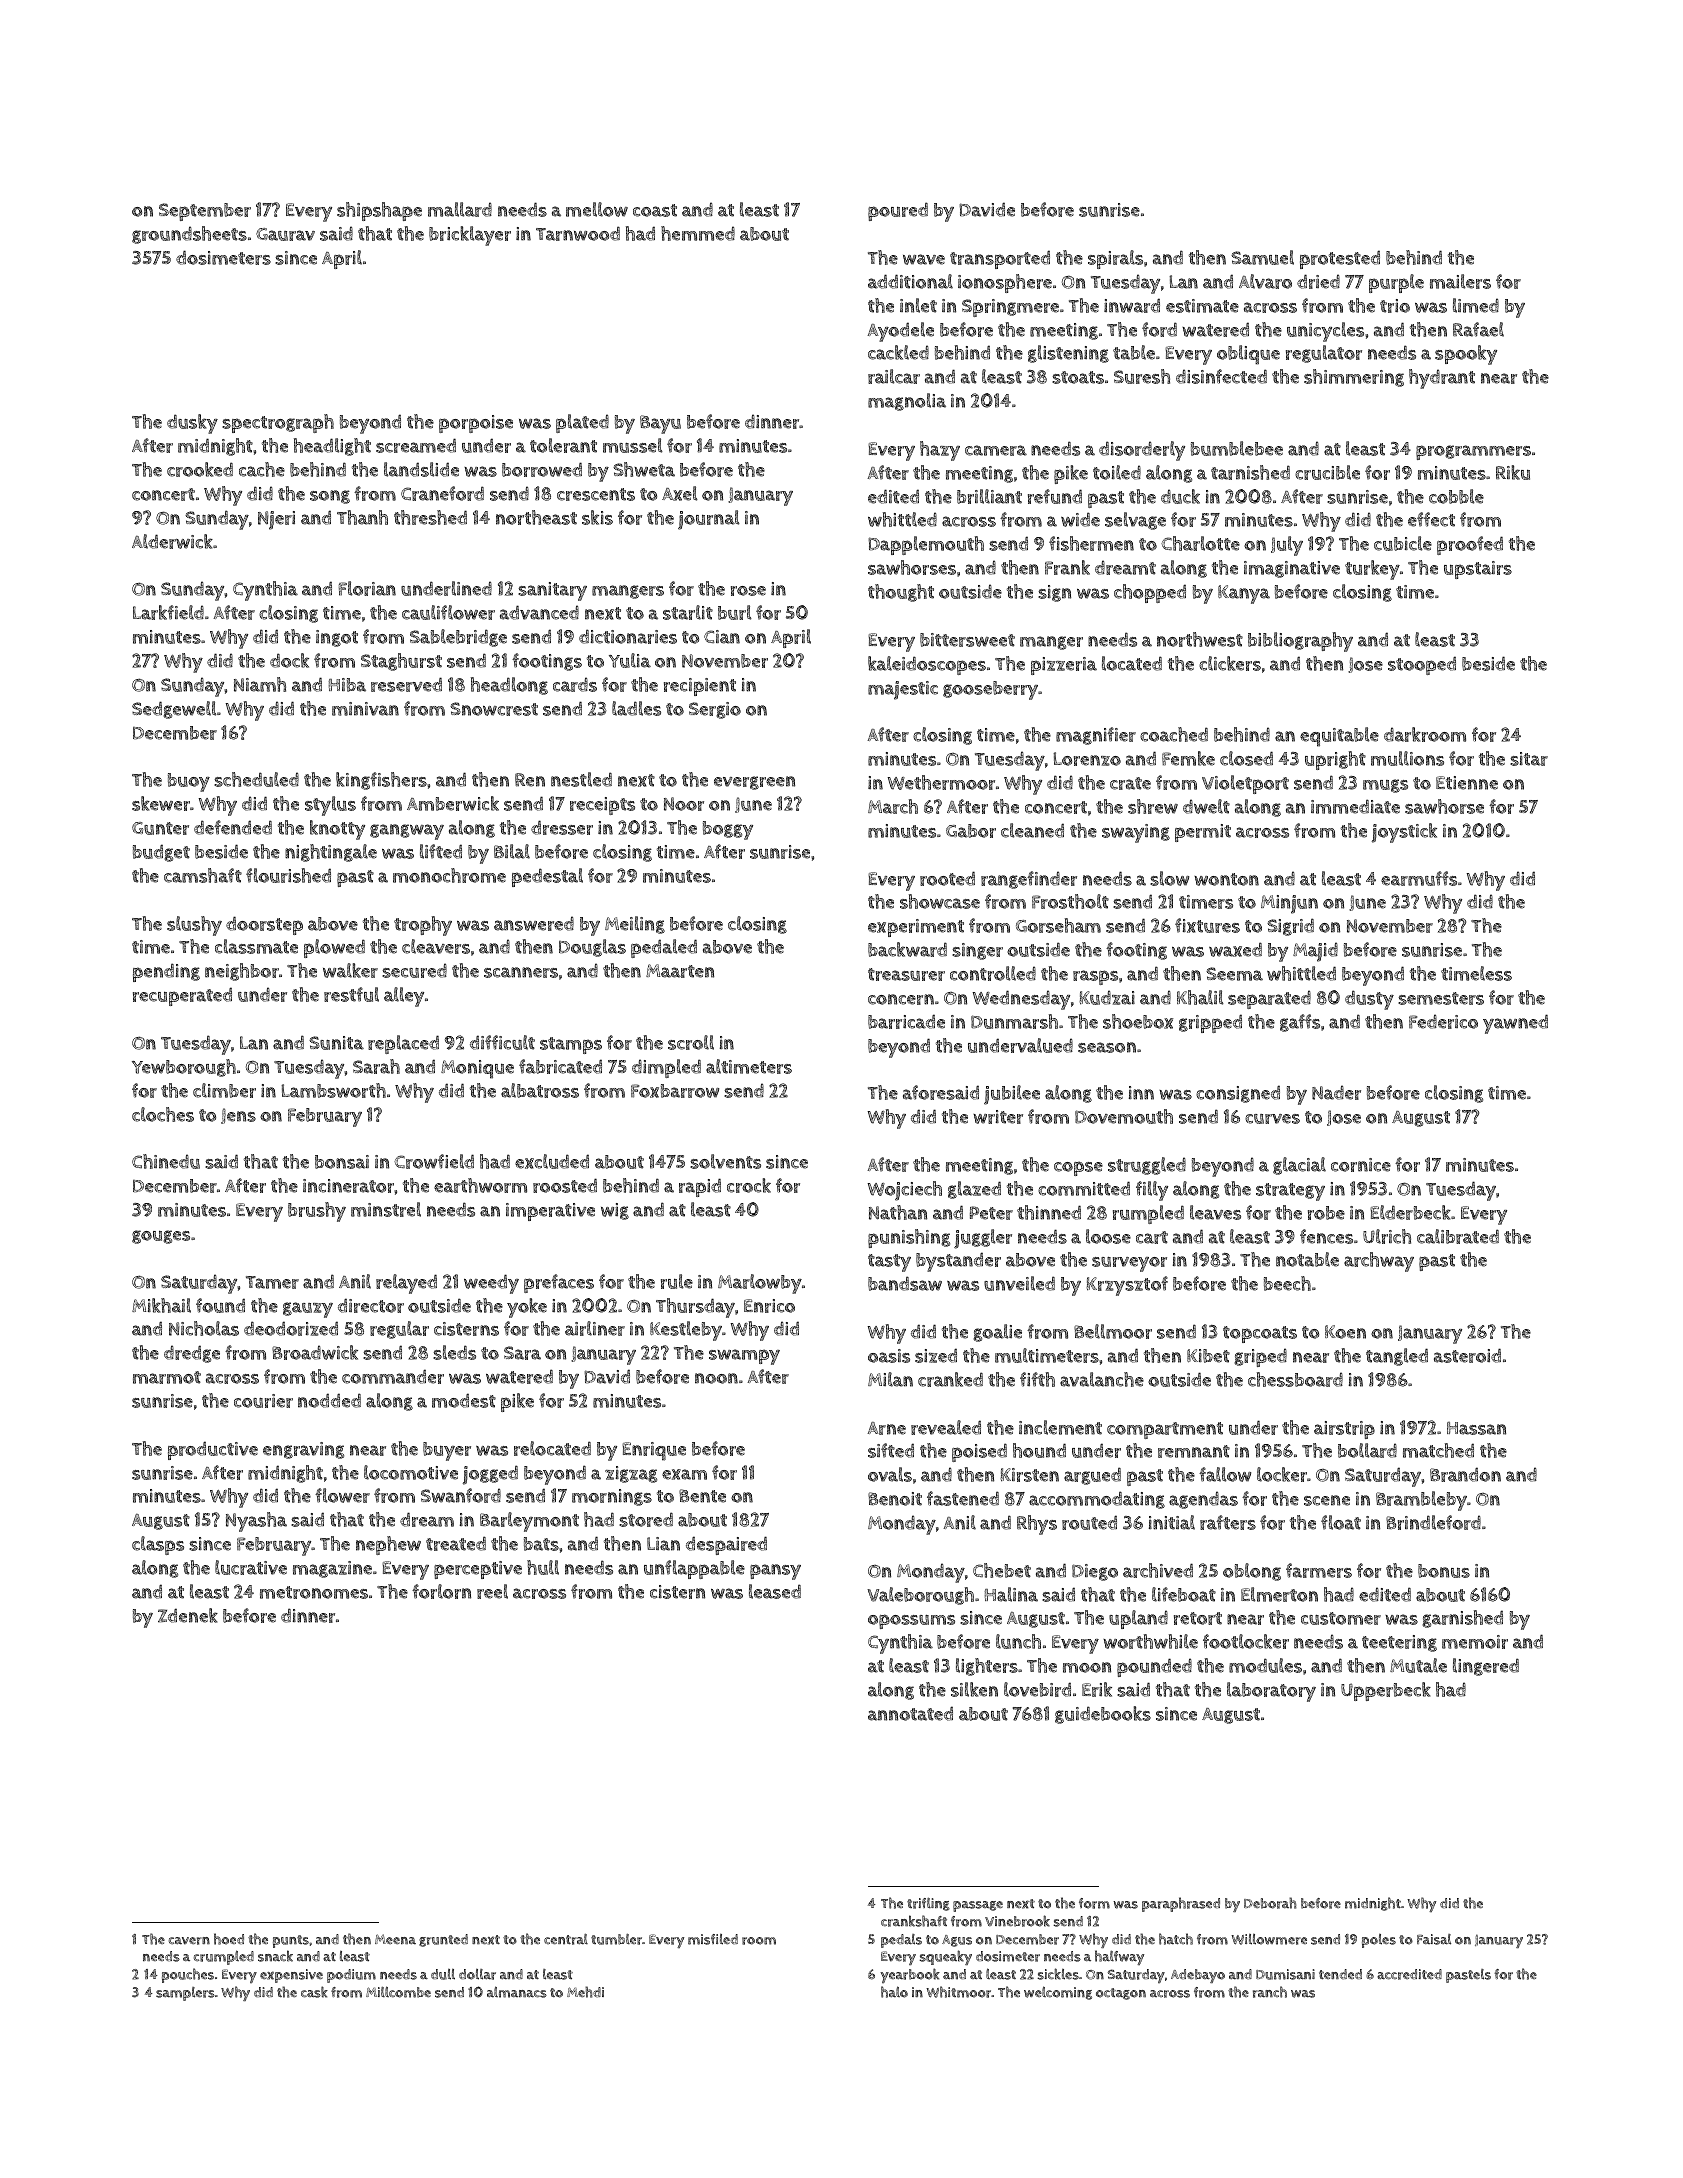 This page has width=1683, height=2178. I want to click on jogged, so click(490, 1475).
